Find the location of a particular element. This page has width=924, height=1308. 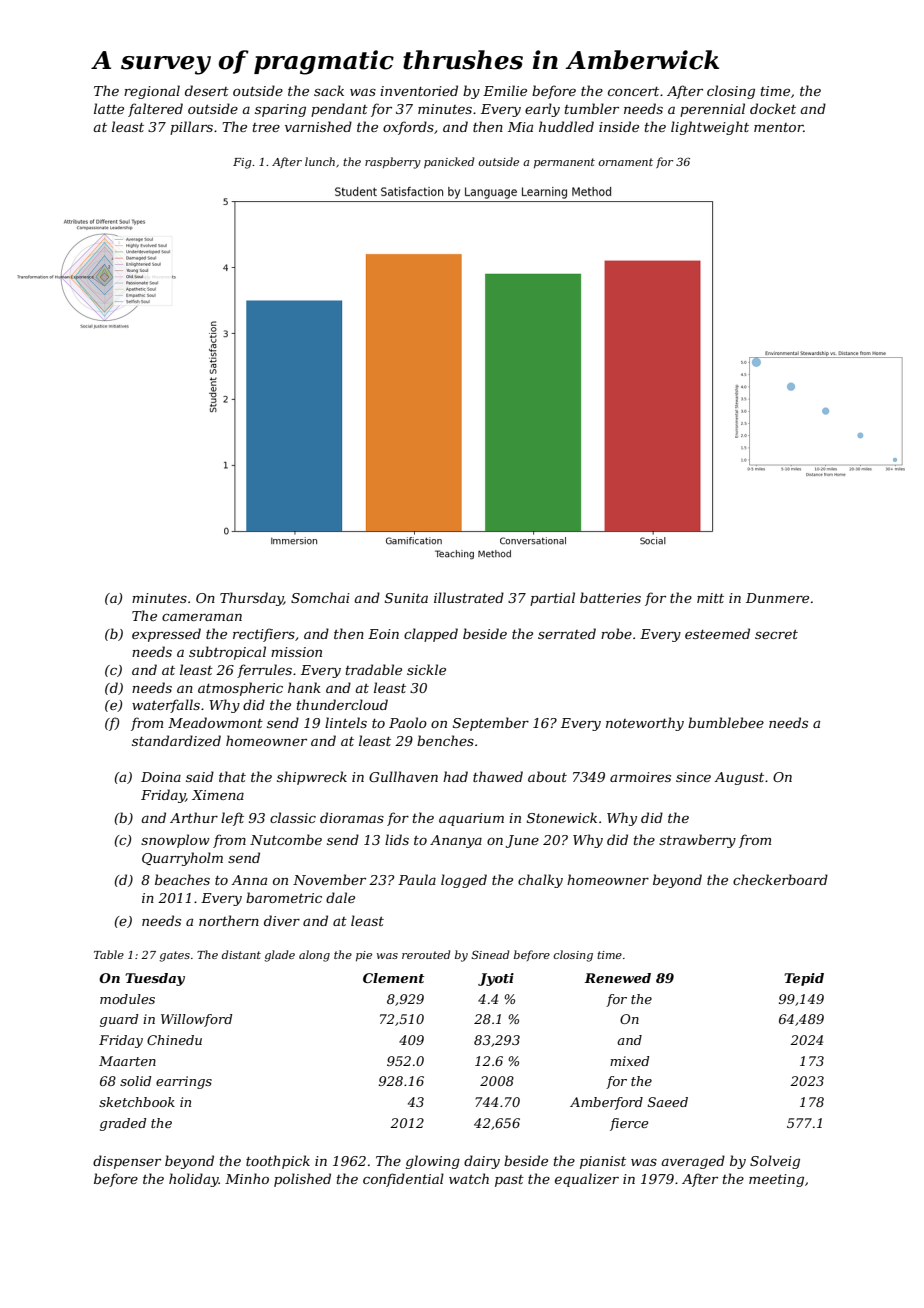

permanent is located at coordinates (564, 163).
